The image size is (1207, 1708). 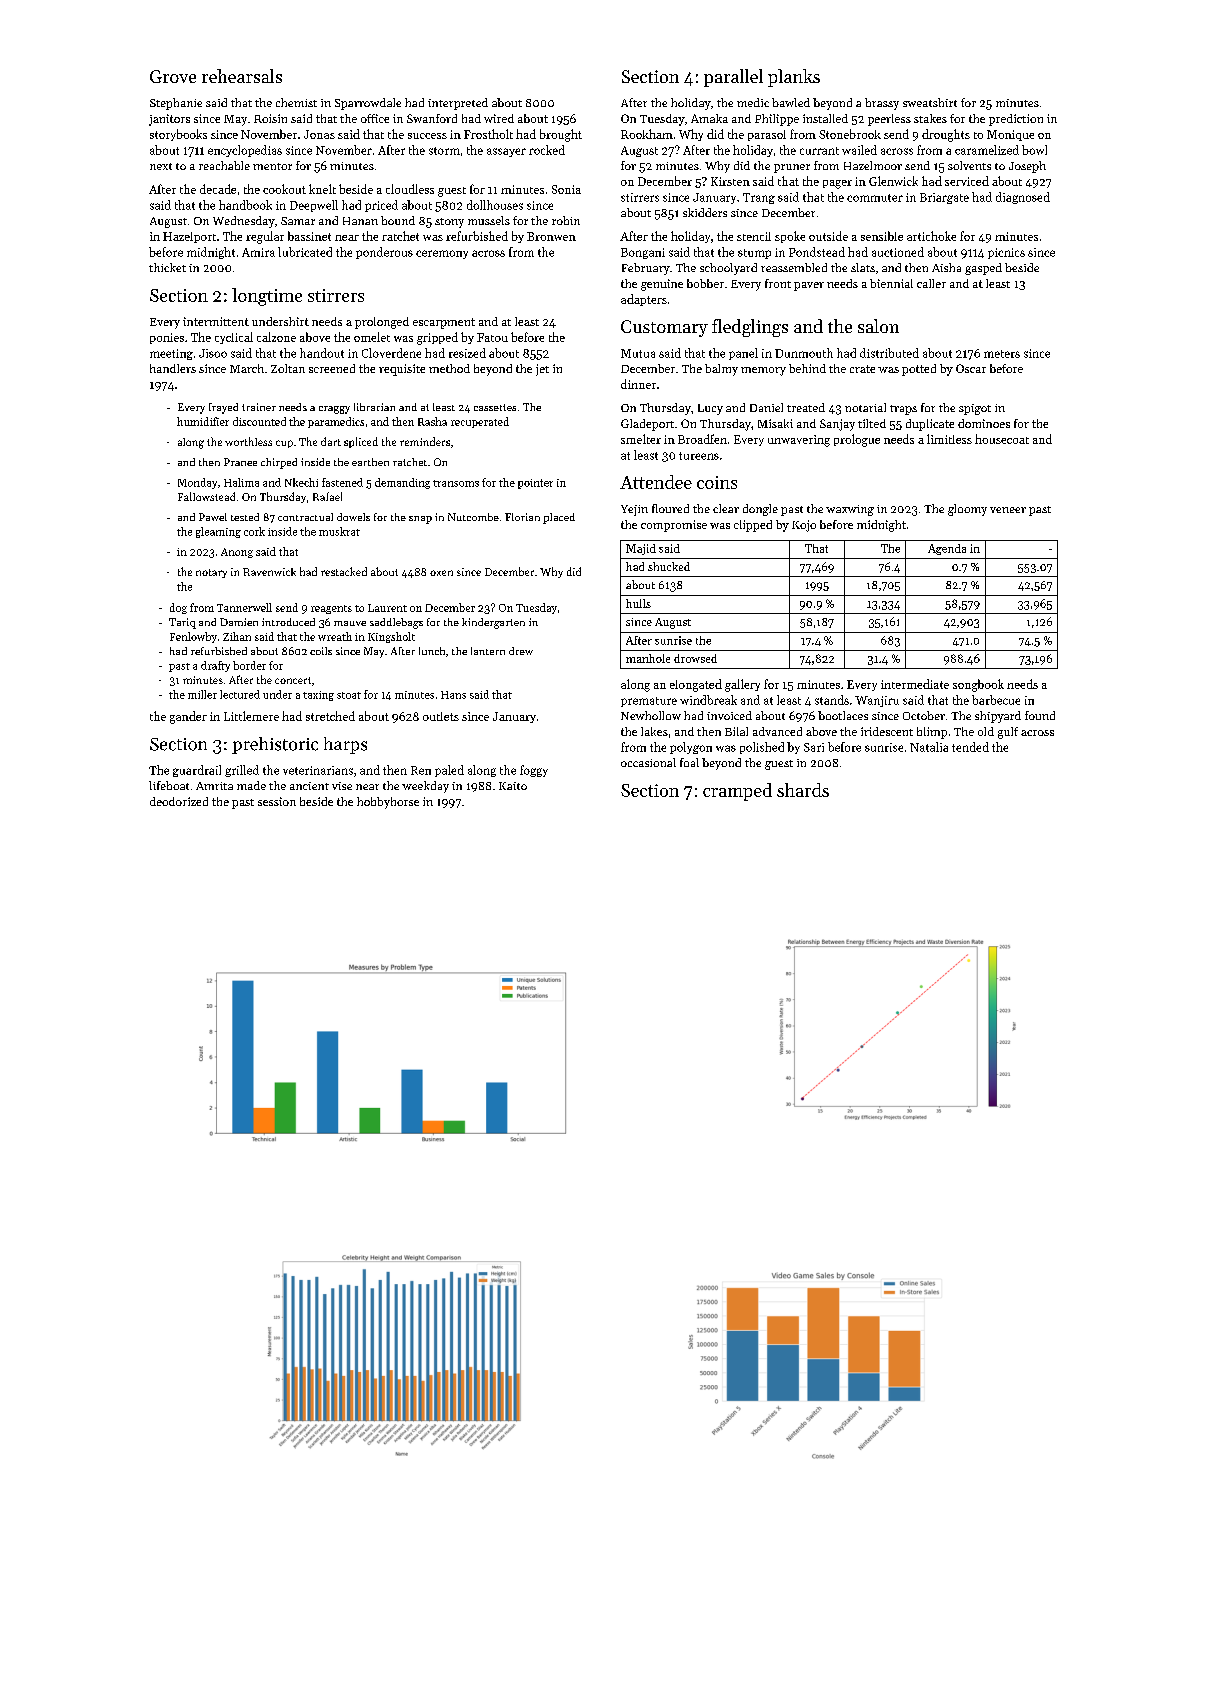 I want to click on shards, so click(x=803, y=790).
